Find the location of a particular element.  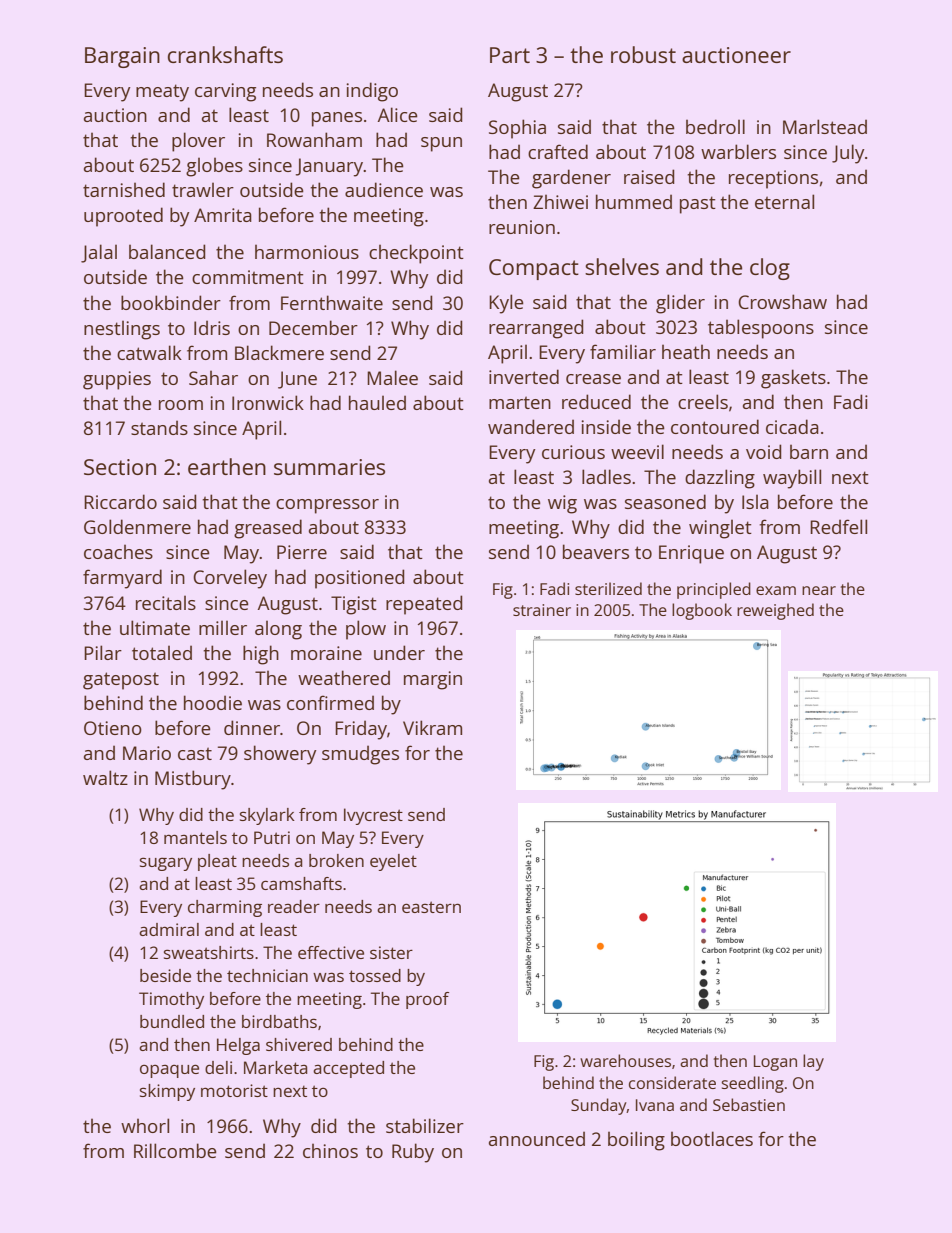

stands is located at coordinates (159, 427).
